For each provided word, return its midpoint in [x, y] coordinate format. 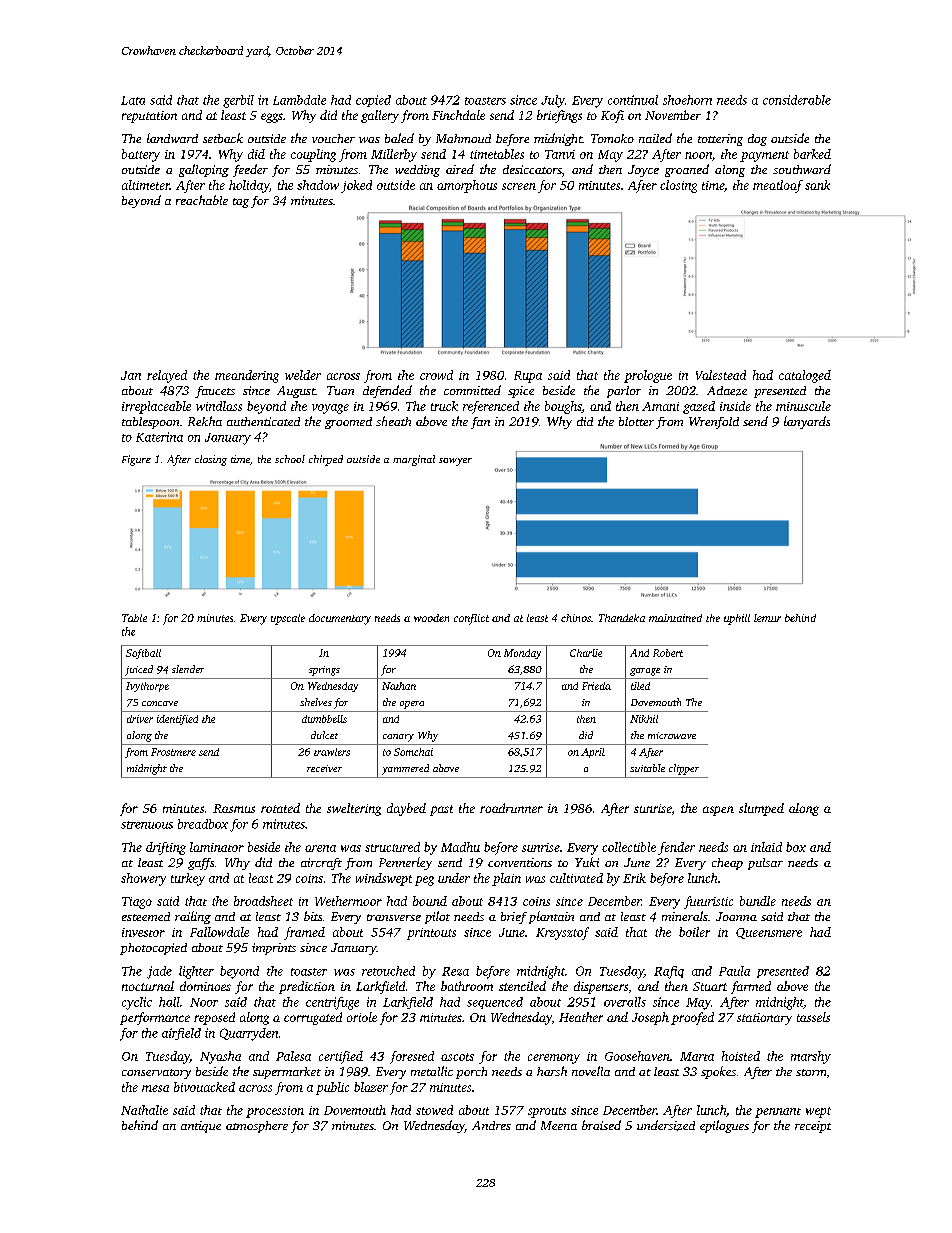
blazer [371, 1087]
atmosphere [257, 1127]
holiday [249, 186]
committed [472, 390]
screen [519, 186]
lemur [767, 618]
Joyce [643, 171]
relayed [167, 376]
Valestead [721, 375]
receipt [813, 1127]
